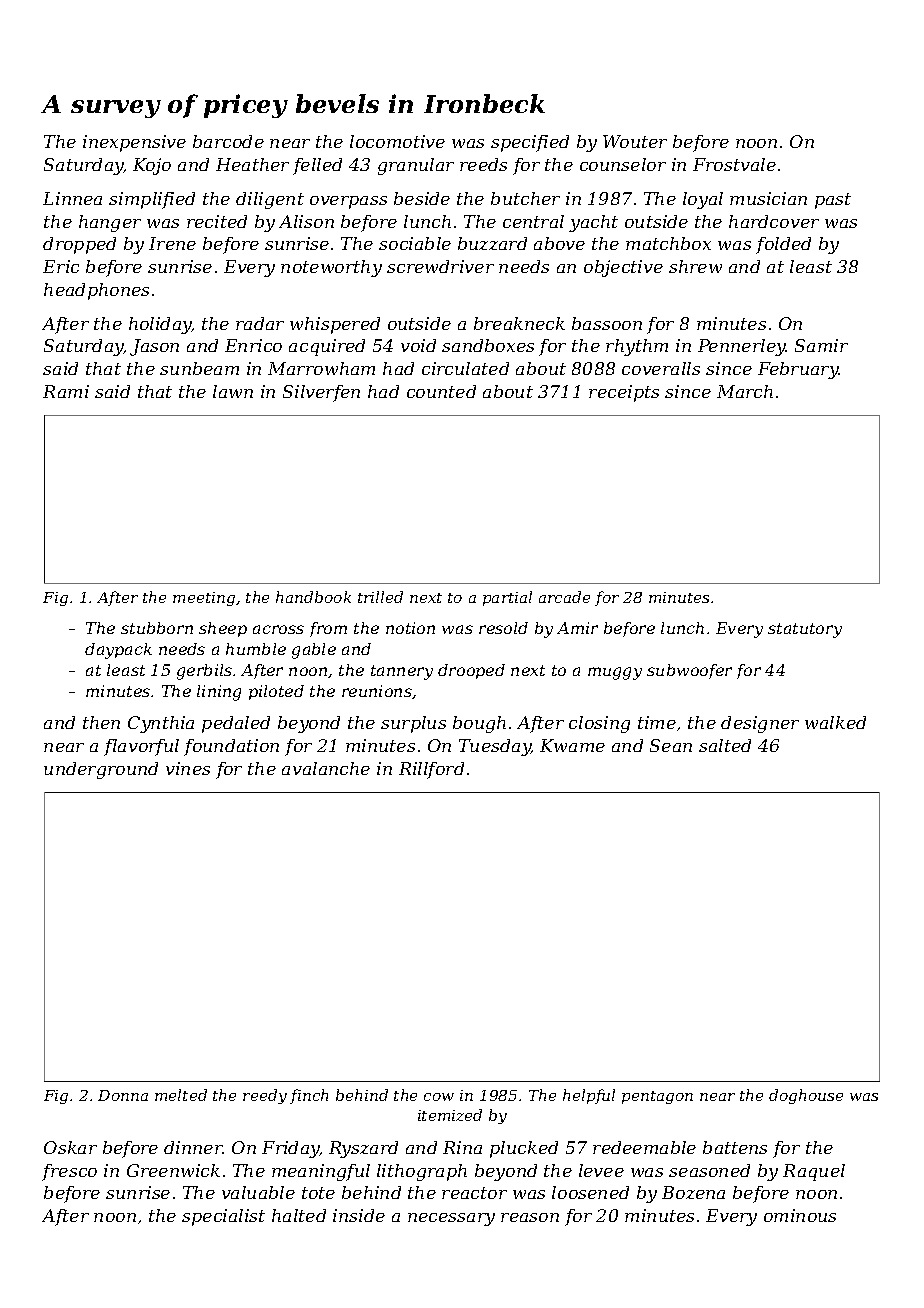 This screenshot has width=924, height=1308. Describe the element at coordinates (835, 722) in the screenshot. I see `walked` at that location.
